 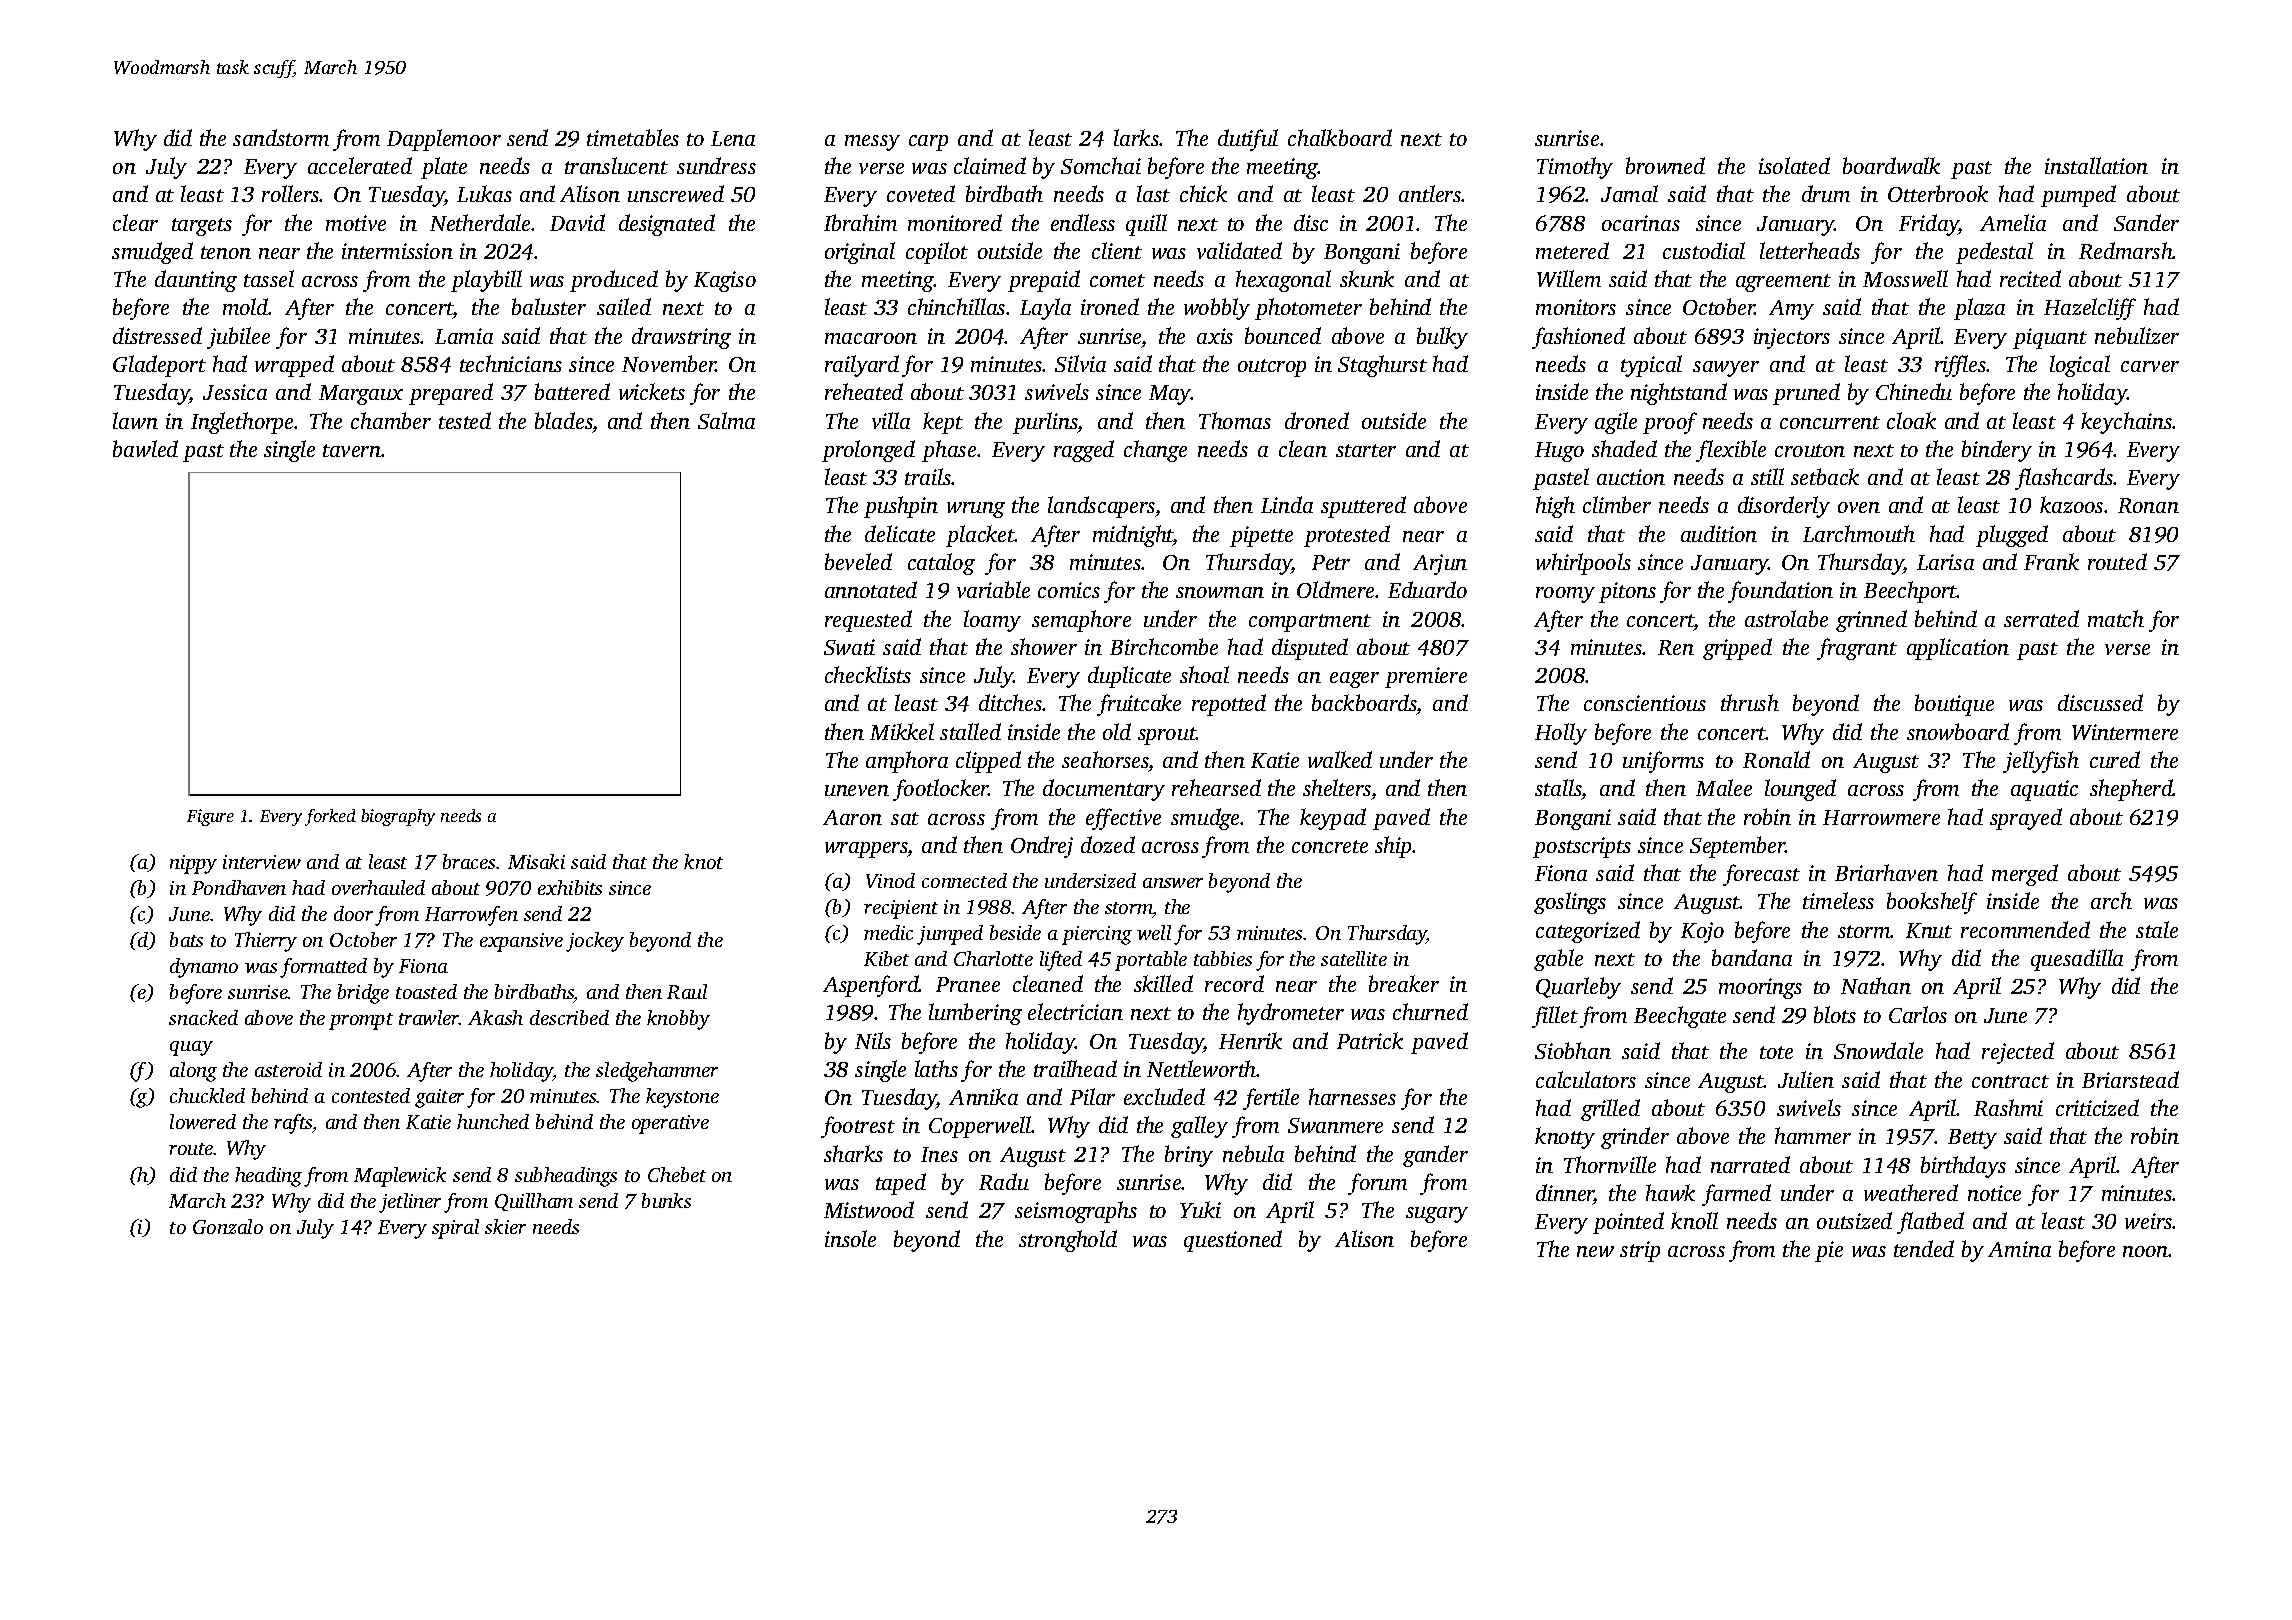 What do you see at coordinates (1261, 536) in the image?
I see `pipette` at bounding box center [1261, 536].
